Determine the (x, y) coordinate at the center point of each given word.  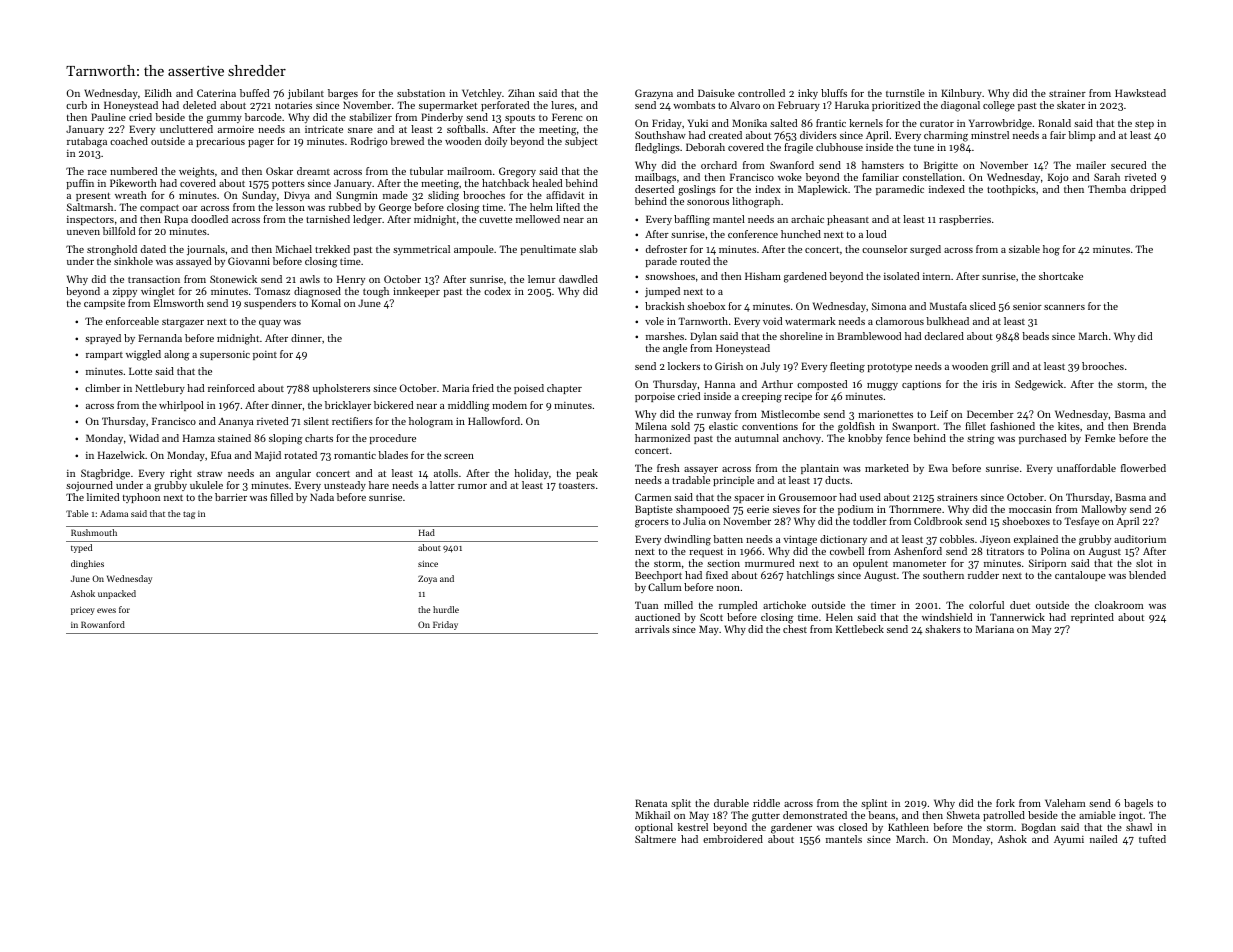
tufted (1152, 839)
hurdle (446, 609)
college (999, 106)
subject (581, 142)
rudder (983, 575)
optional (654, 828)
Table (77, 513)
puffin (80, 184)
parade (661, 262)
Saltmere (655, 839)
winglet (158, 292)
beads (1035, 336)
